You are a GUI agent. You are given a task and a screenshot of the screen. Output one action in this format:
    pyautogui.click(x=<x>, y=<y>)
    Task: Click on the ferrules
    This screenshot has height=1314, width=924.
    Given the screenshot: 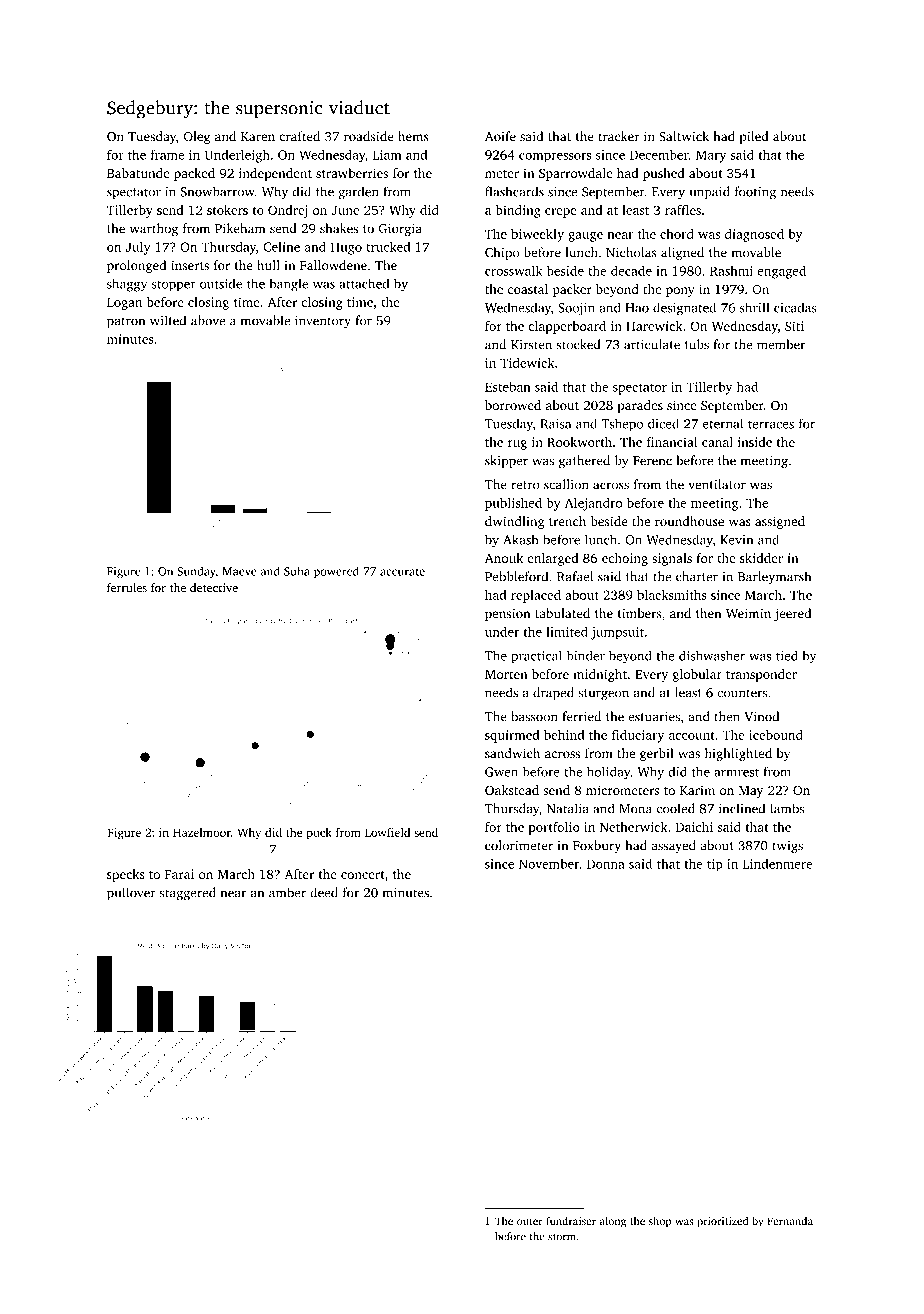 What is the action you would take?
    pyautogui.click(x=127, y=587)
